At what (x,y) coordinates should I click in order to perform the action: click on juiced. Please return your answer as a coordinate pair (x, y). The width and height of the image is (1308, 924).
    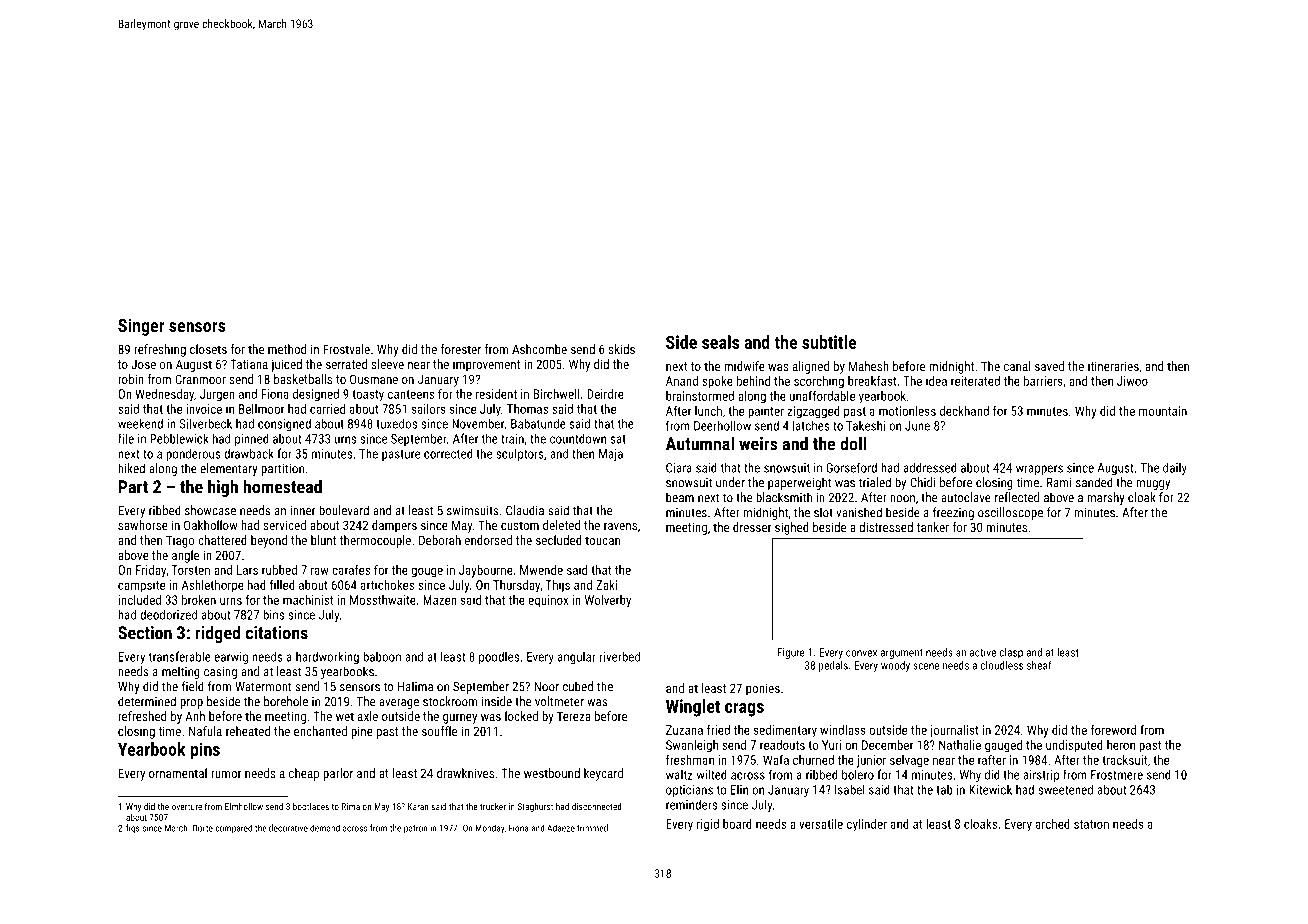
    Looking at the image, I should click on (286, 365).
